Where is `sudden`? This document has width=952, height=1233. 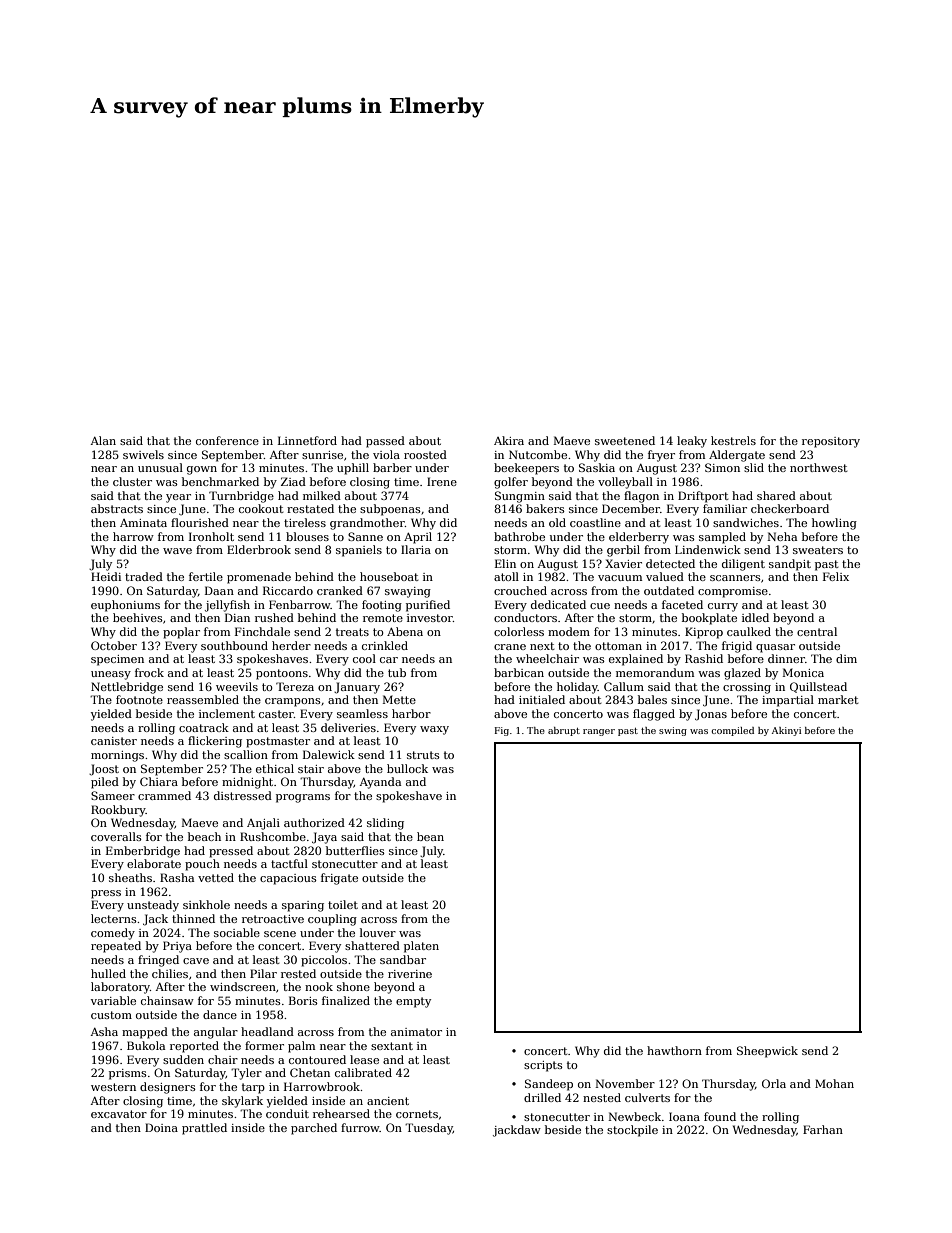
sudden is located at coordinates (183, 1059).
